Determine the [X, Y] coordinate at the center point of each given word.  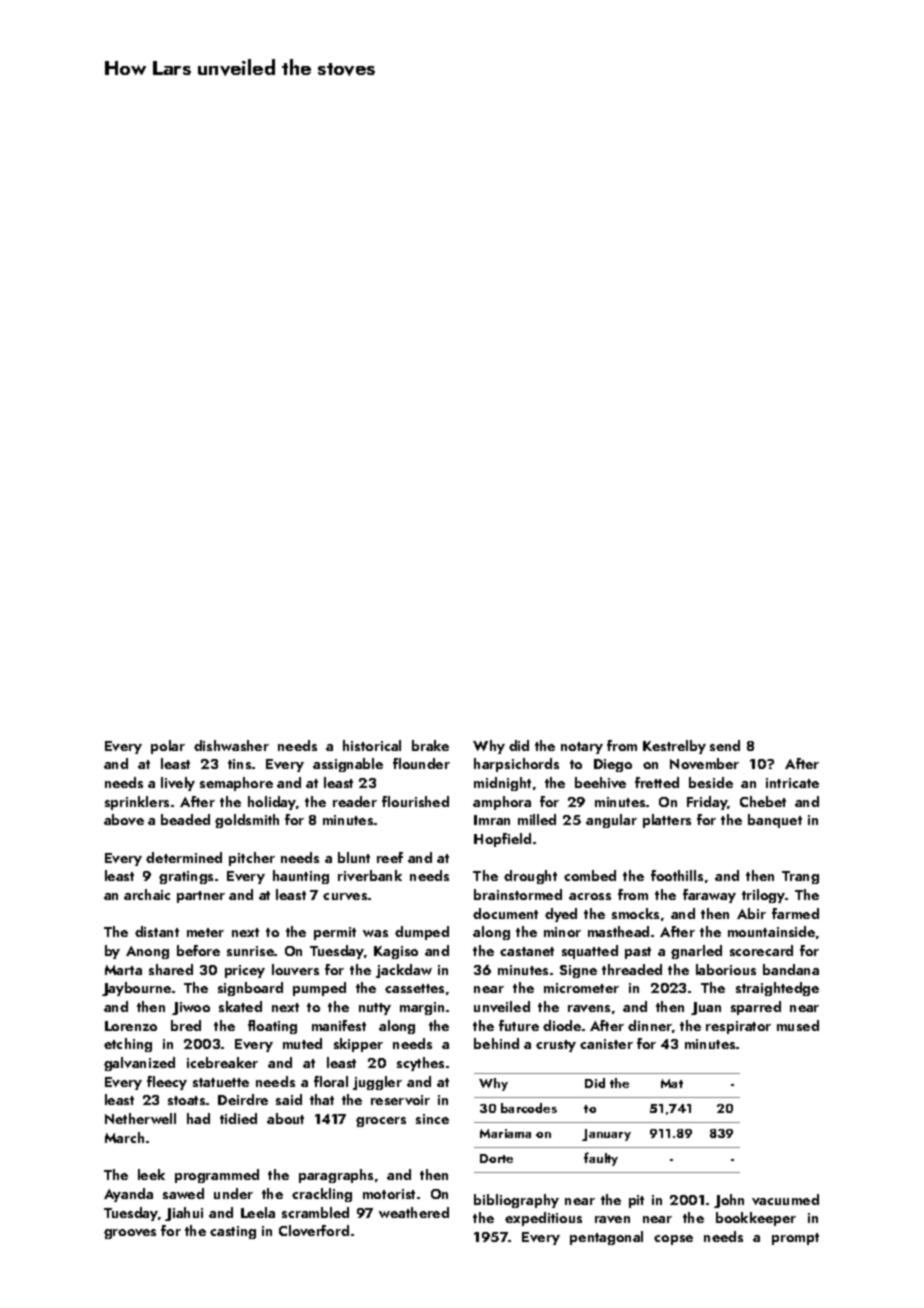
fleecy [167, 1083]
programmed [217, 1176]
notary [582, 748]
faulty [601, 1159]
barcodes [529, 1108]
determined [184, 857]
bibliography [516, 1201]
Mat [672, 1083]
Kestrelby [674, 747]
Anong [147, 952]
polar [168, 747]
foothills [677, 875]
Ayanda [128, 1195]
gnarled [696, 952]
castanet [527, 951]
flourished [415, 801]
